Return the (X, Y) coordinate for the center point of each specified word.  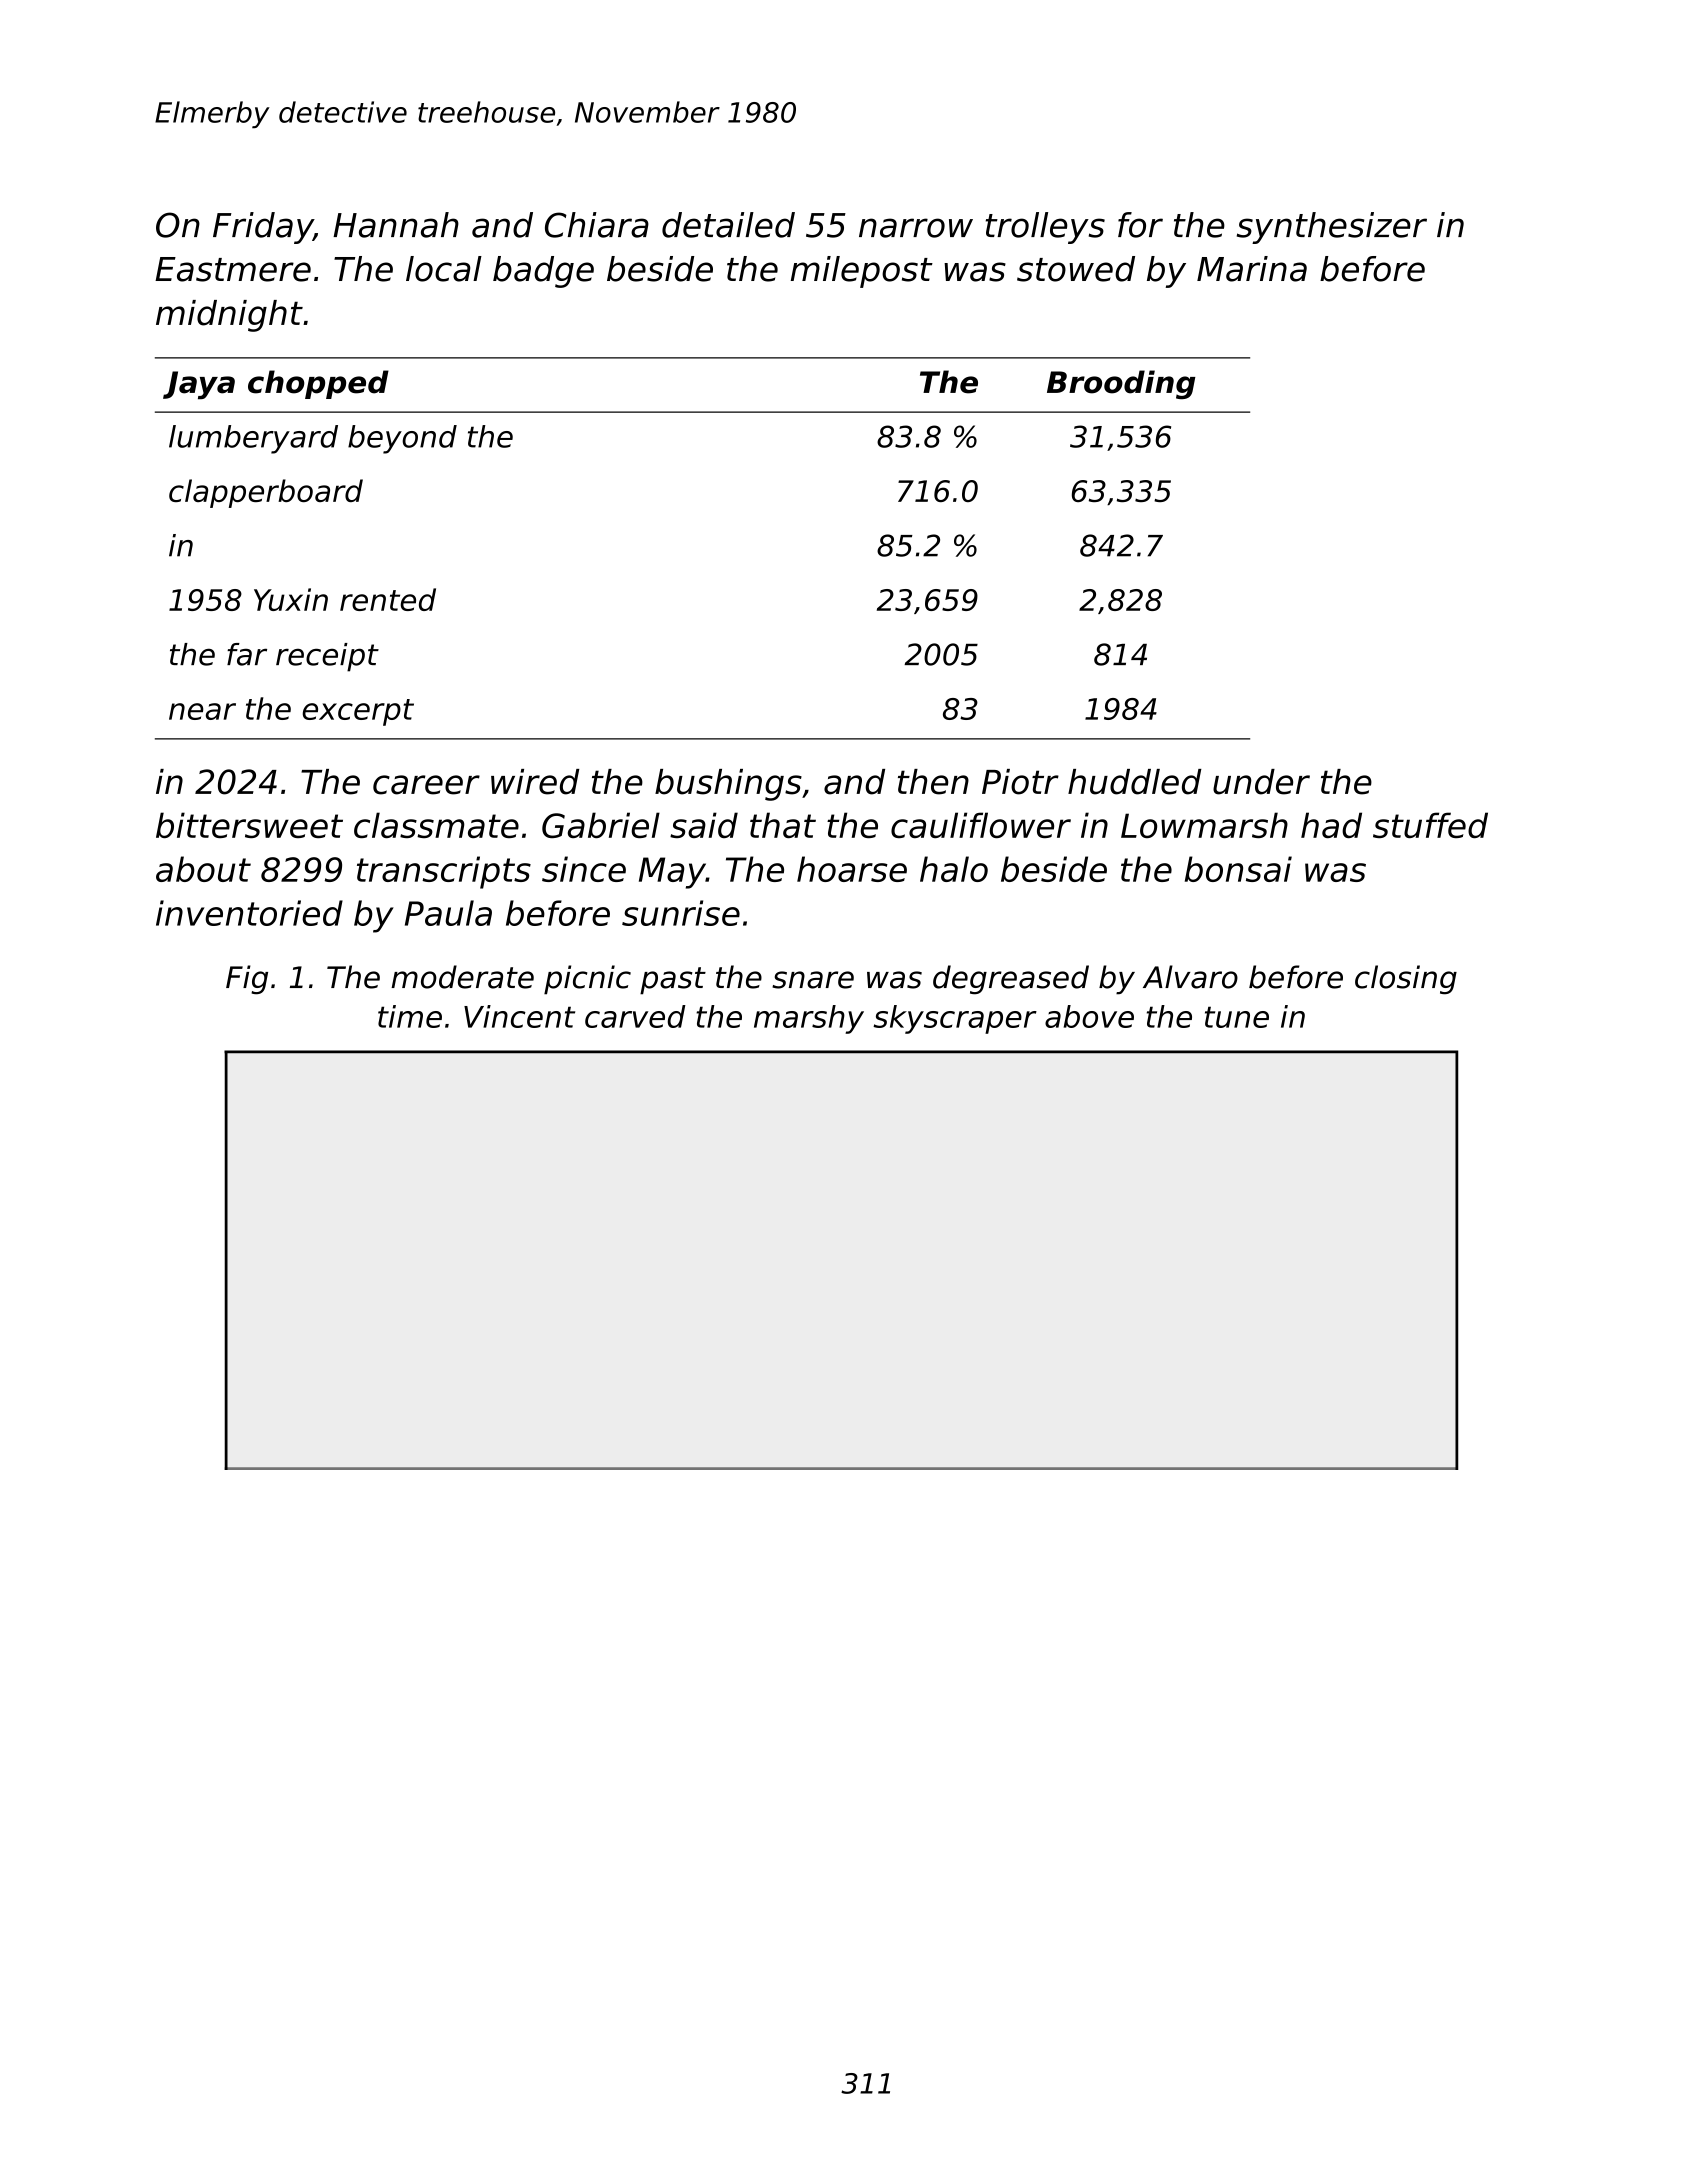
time (410, 1016)
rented (388, 599)
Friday (263, 228)
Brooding (1121, 384)
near (202, 711)
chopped (318, 384)
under (1261, 782)
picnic (587, 980)
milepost (862, 272)
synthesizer (1332, 228)
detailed (728, 225)
